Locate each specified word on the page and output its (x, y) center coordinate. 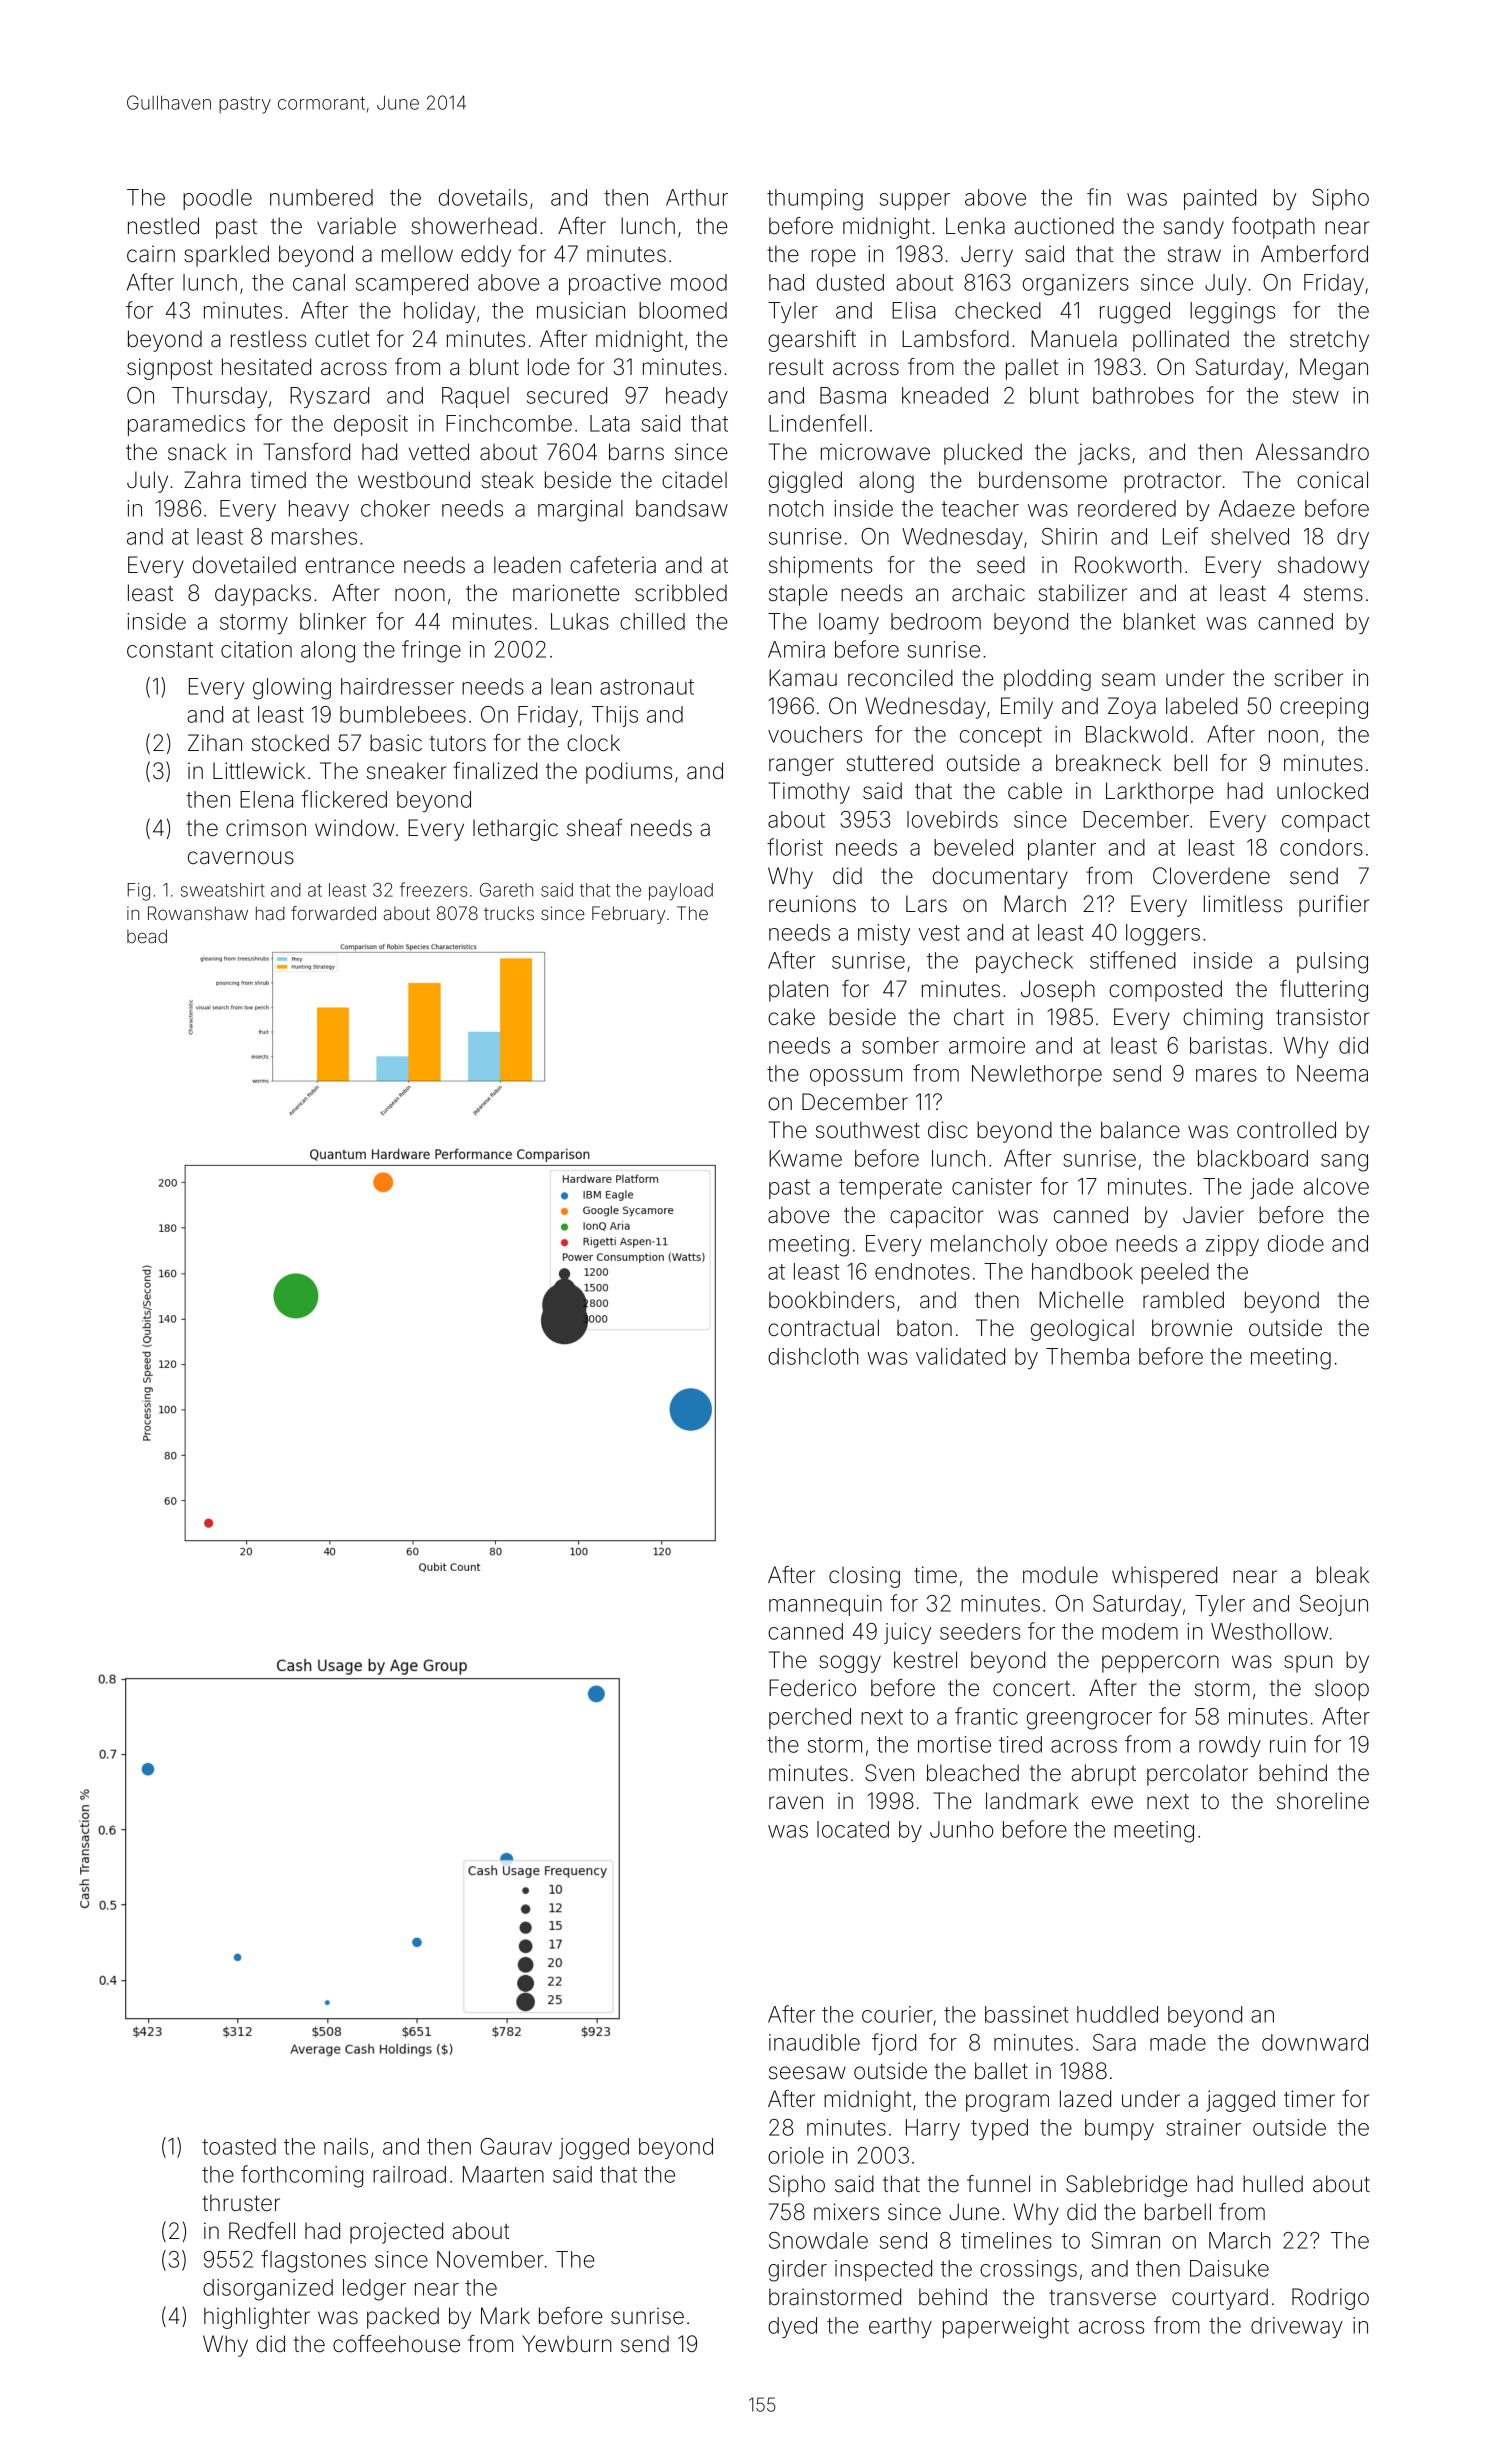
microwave (875, 452)
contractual (823, 1328)
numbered (321, 197)
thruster (241, 2203)
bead (147, 936)
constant (170, 650)
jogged (594, 2149)
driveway (1297, 2327)
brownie (1192, 1328)
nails (346, 2146)
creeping (1324, 708)
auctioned (1064, 226)
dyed (792, 2327)
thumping (815, 200)
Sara (1114, 2042)
